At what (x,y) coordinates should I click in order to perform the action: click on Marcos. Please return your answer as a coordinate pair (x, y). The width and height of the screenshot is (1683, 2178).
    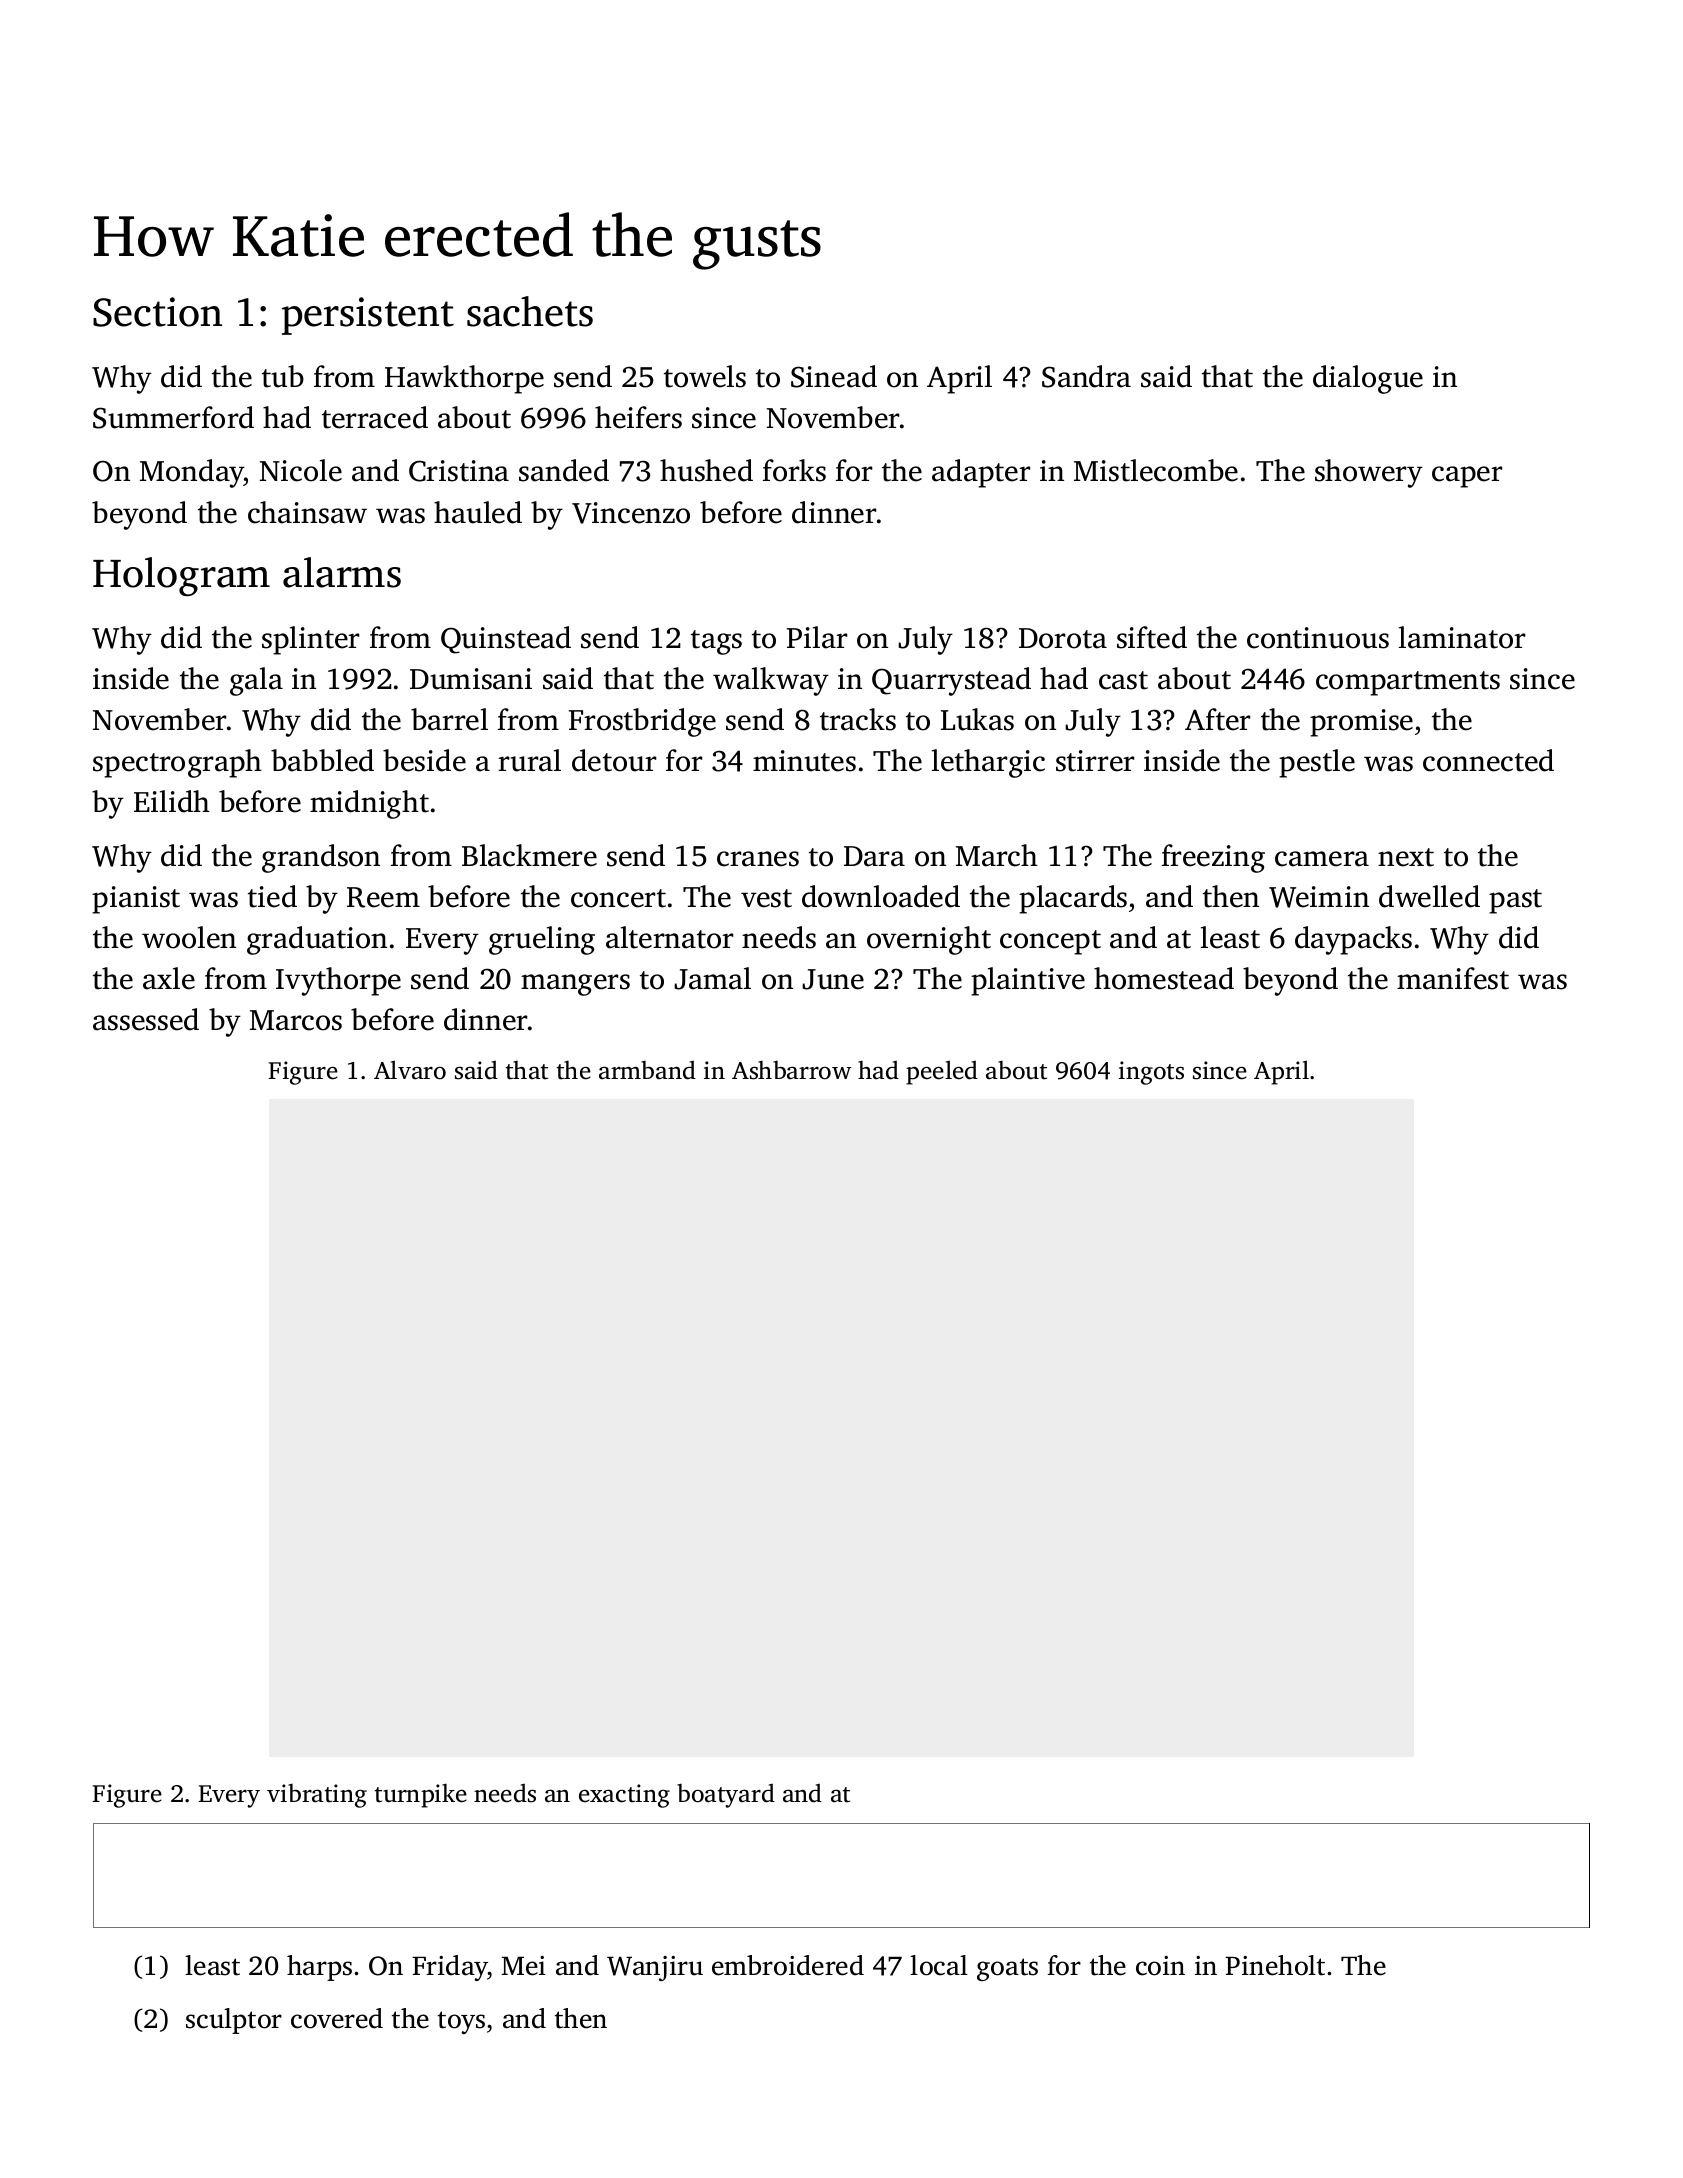
    Looking at the image, I should click on (296, 1020).
